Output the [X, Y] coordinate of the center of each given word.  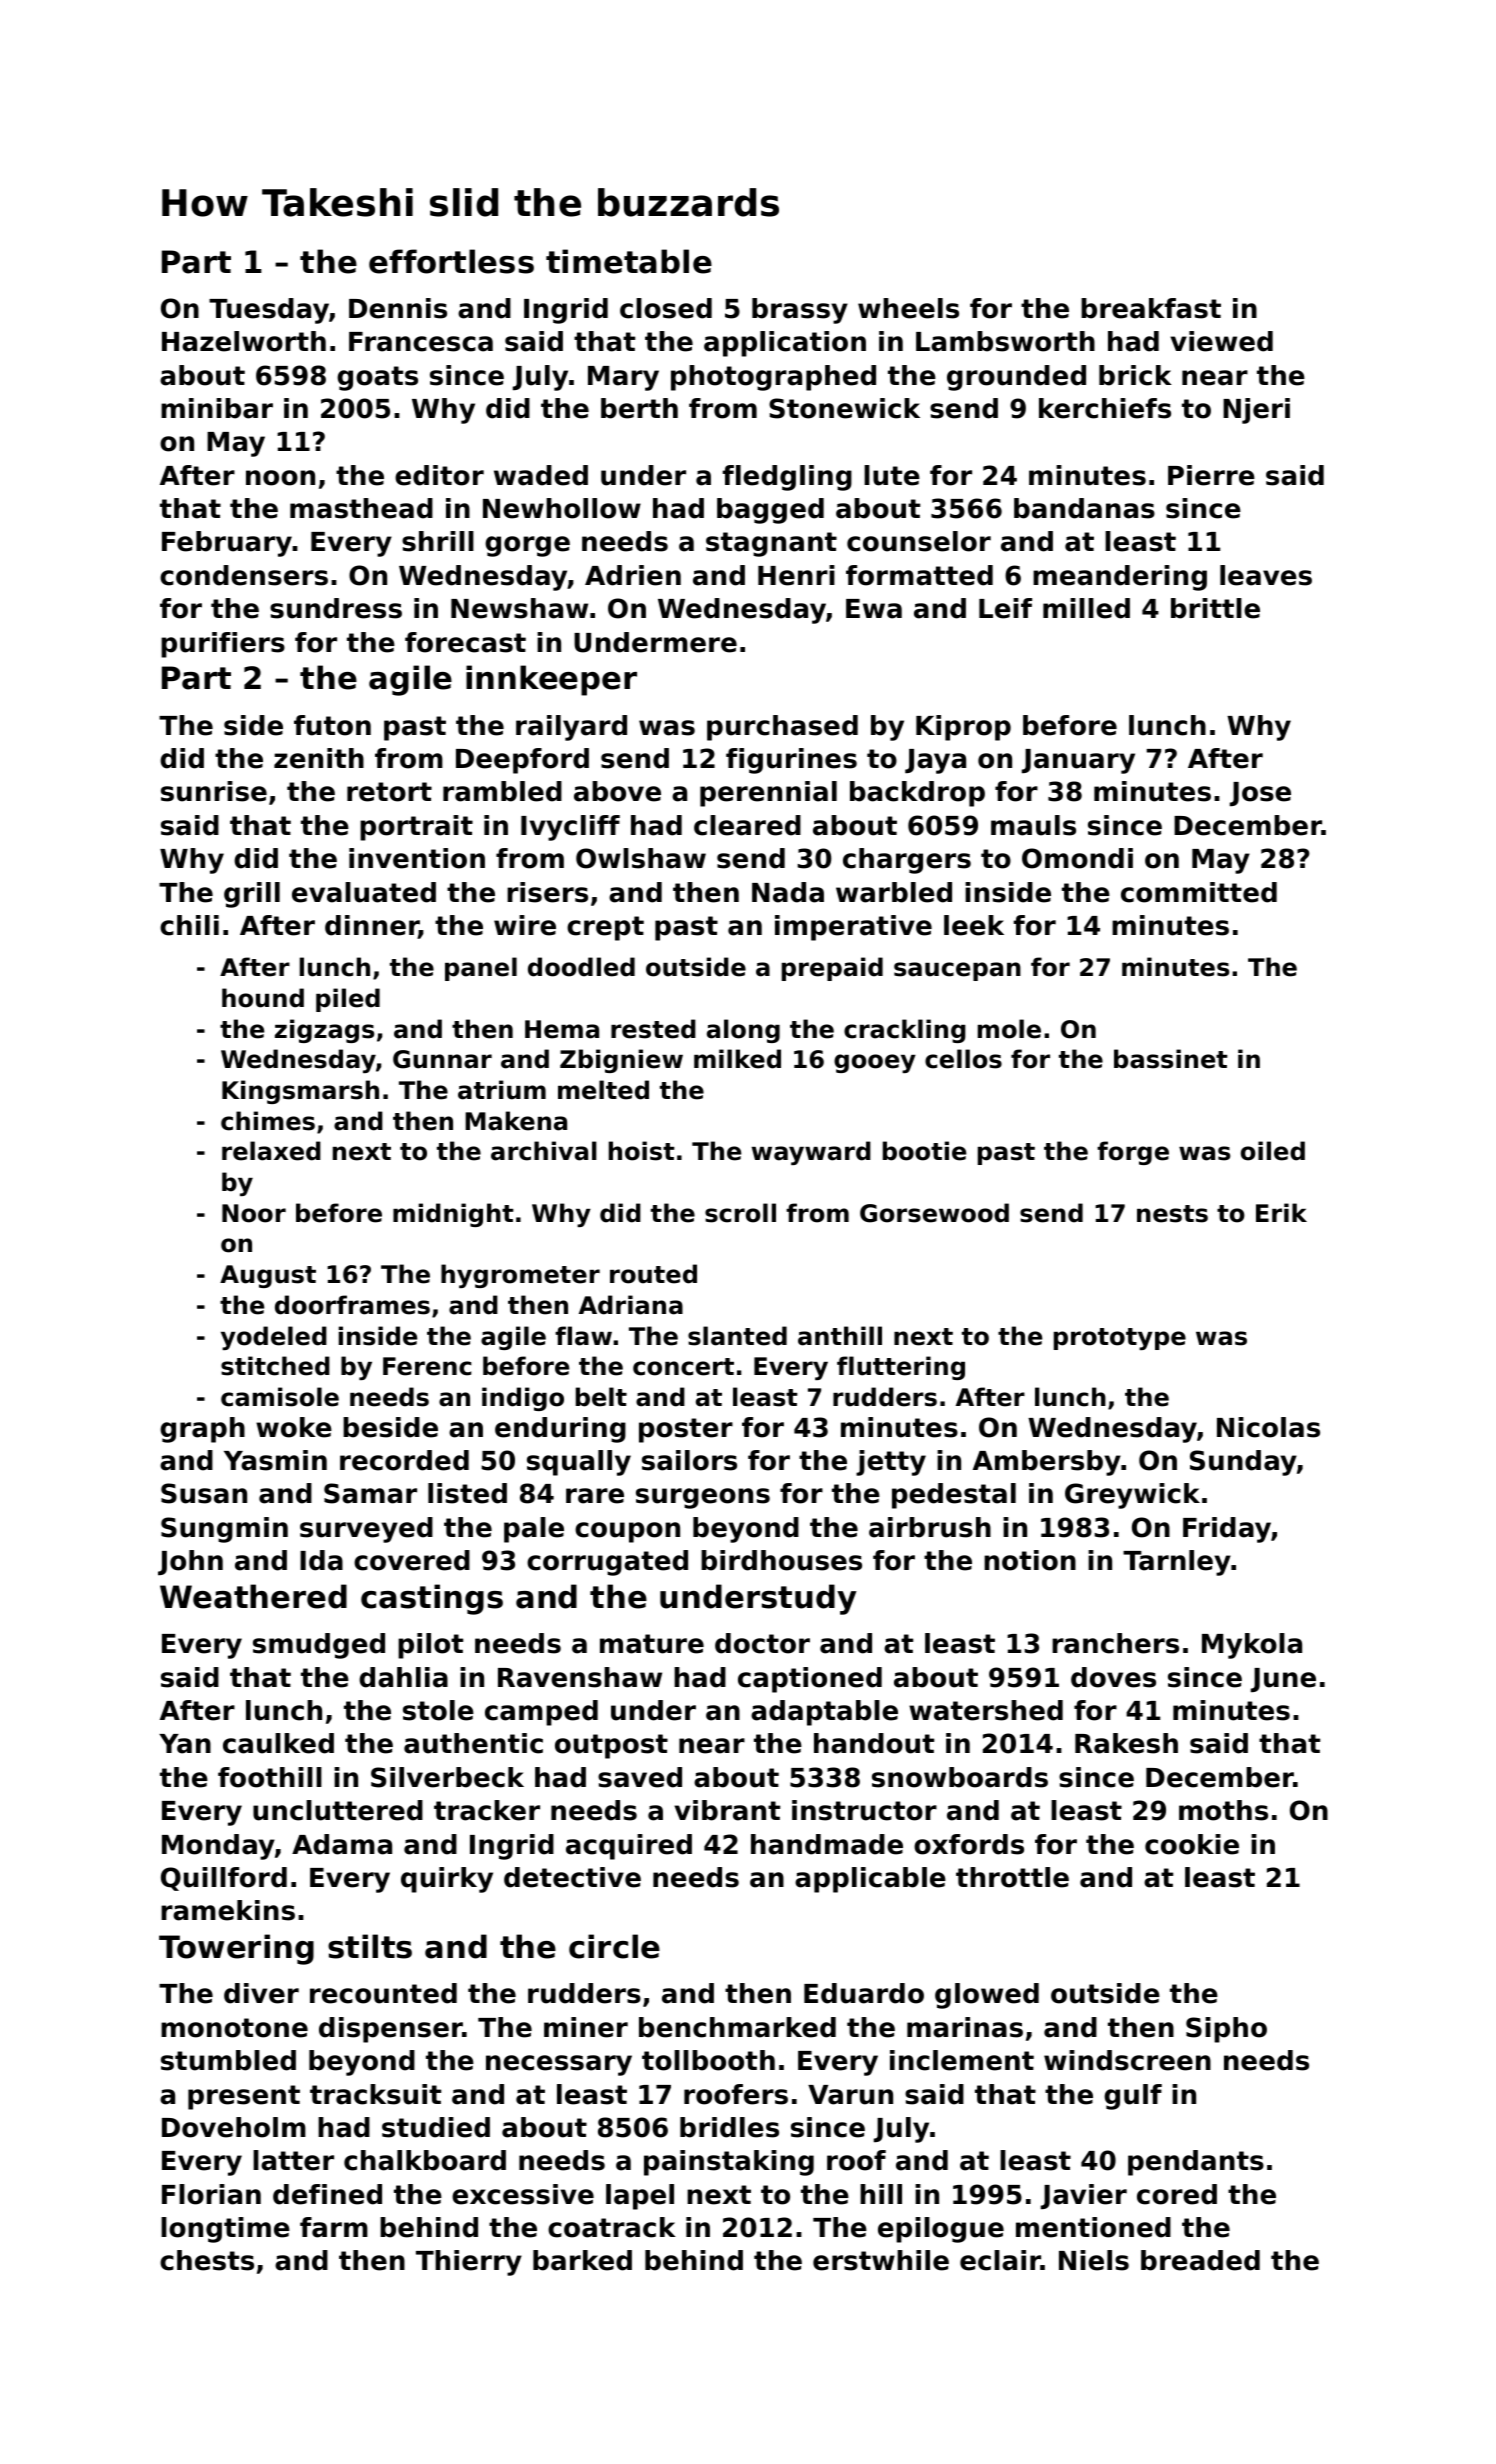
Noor [254, 1213]
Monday [218, 1847]
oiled [1273, 1151]
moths [1223, 1810]
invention [417, 858]
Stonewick [844, 408]
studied [436, 2127]
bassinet [1171, 1059]
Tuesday [269, 311]
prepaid [832, 969]
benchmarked [737, 2027]
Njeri [1256, 411]
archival [544, 1151]
